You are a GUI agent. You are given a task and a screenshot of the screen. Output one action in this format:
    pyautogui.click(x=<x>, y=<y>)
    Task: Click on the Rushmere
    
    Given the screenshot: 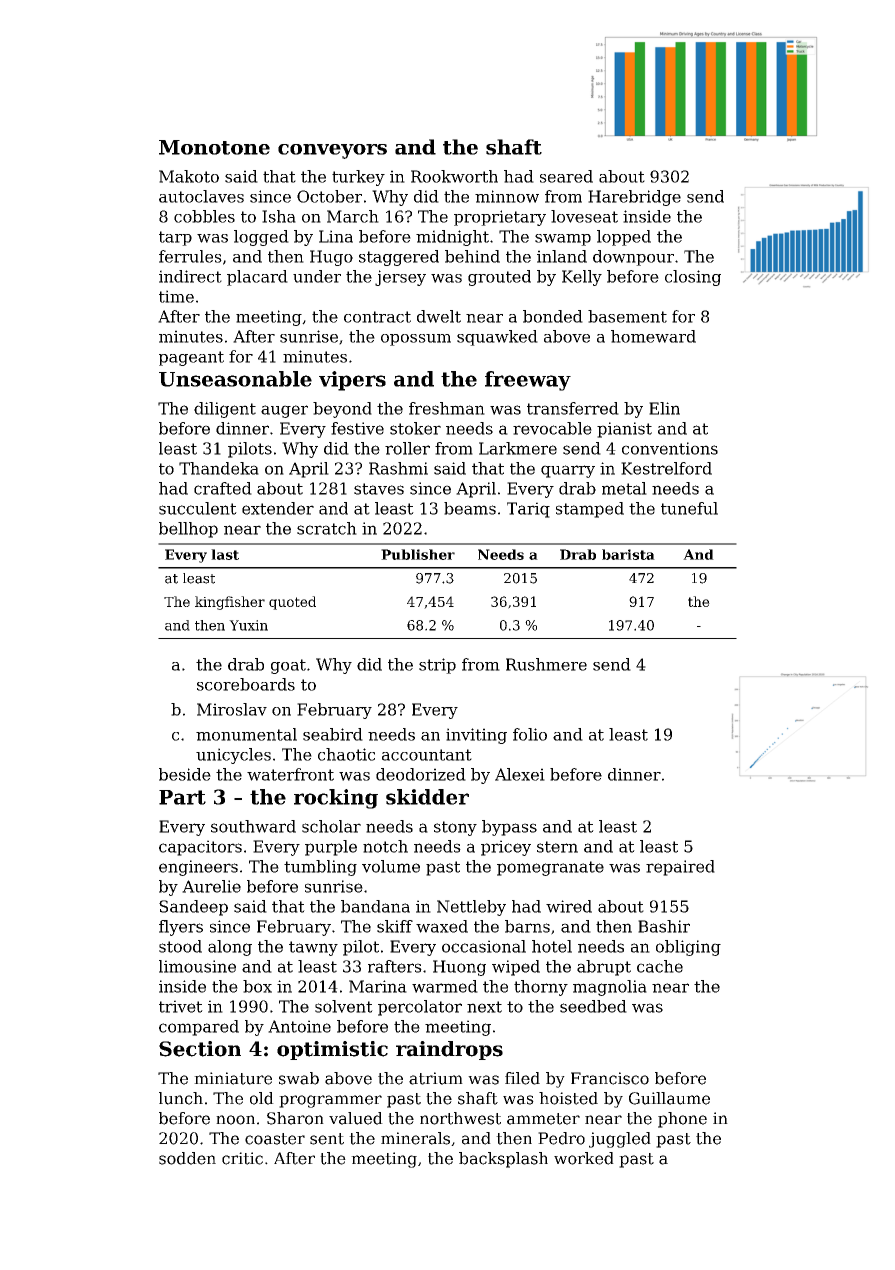 What is the action you would take?
    pyautogui.click(x=546, y=664)
